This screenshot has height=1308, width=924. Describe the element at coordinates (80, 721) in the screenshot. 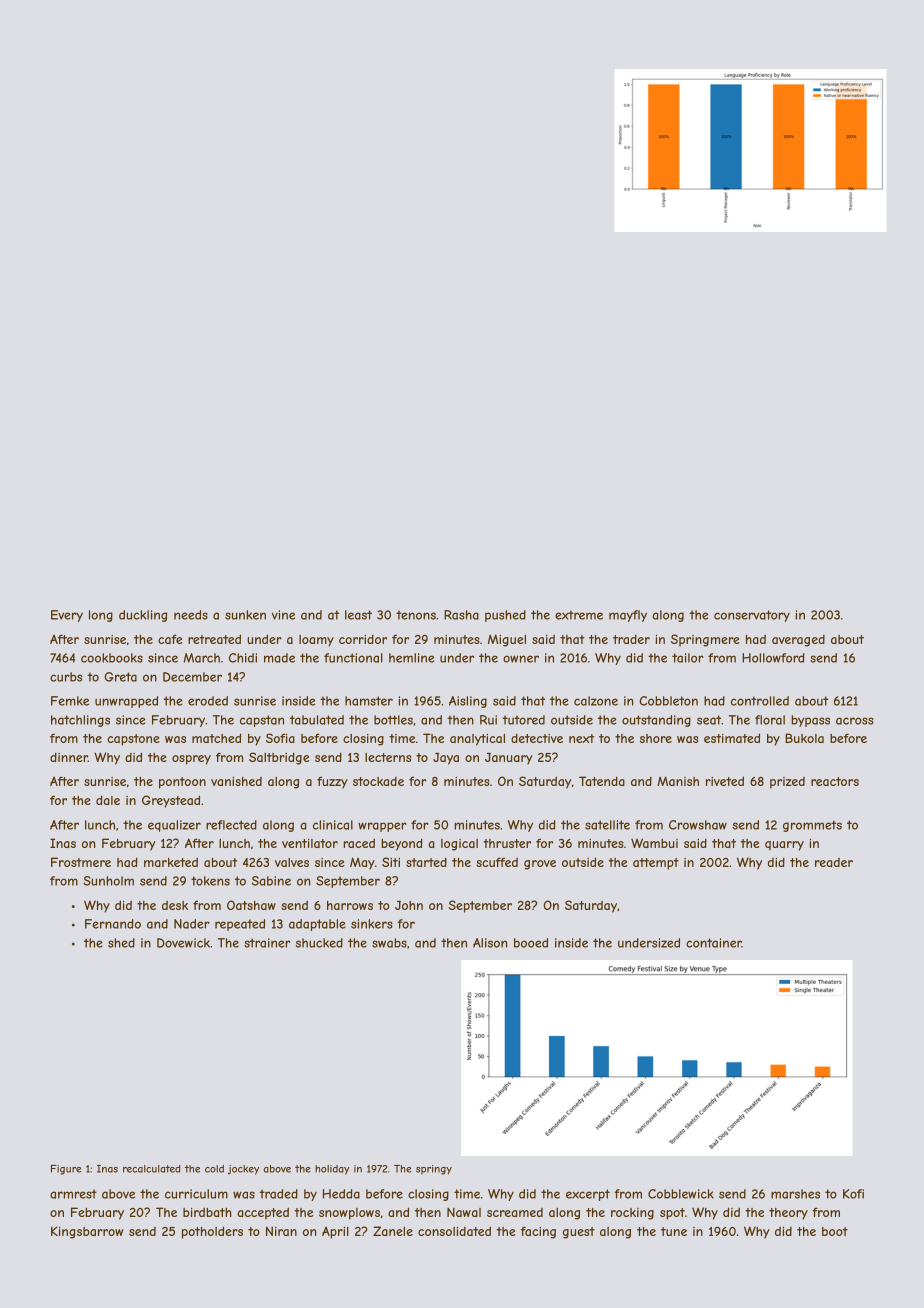

I see `hatchlings` at that location.
